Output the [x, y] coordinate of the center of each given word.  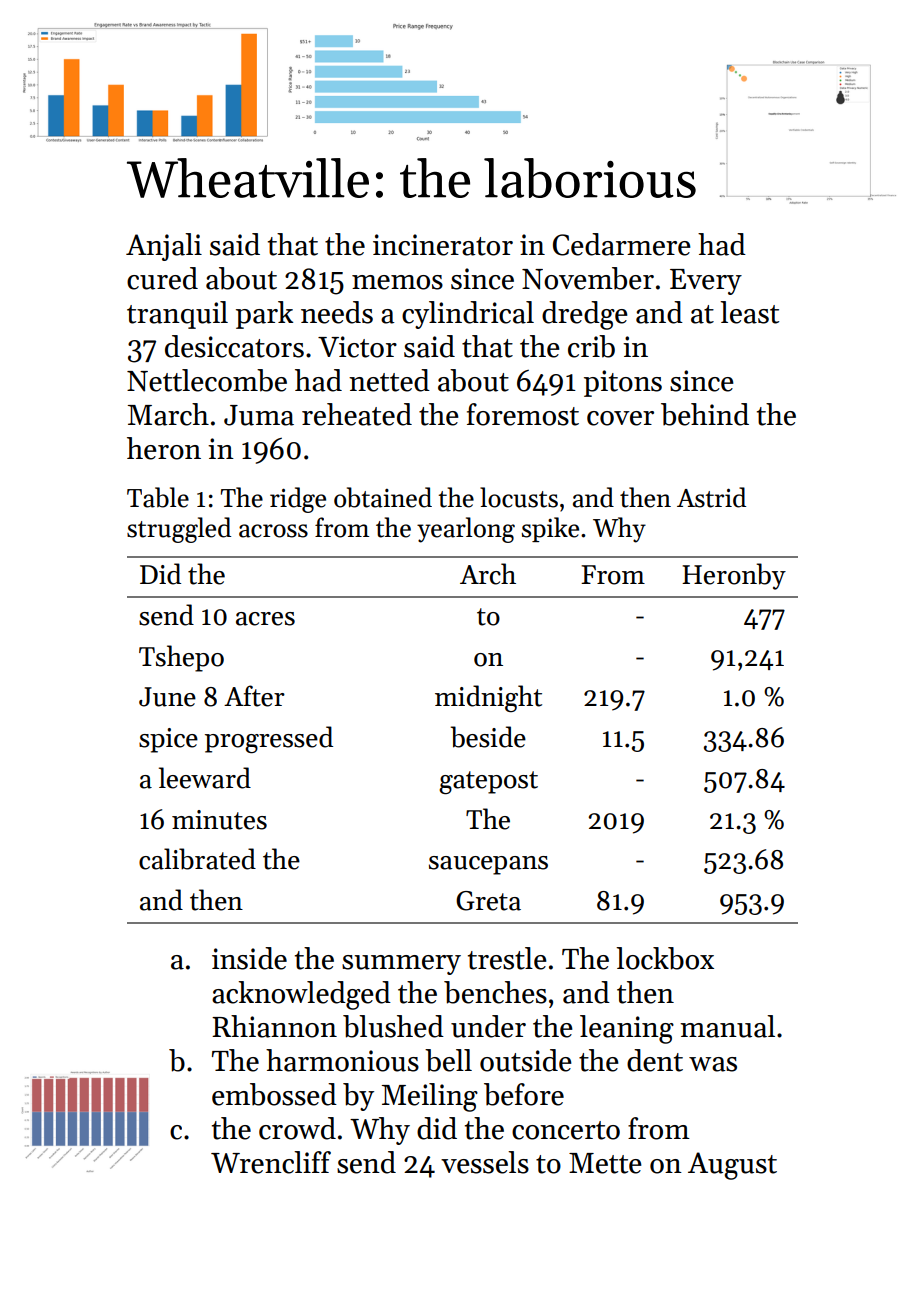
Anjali [164, 247]
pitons [623, 383]
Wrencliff [271, 1162]
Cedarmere [621, 244]
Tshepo [181, 658]
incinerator [443, 245]
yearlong [466, 530]
